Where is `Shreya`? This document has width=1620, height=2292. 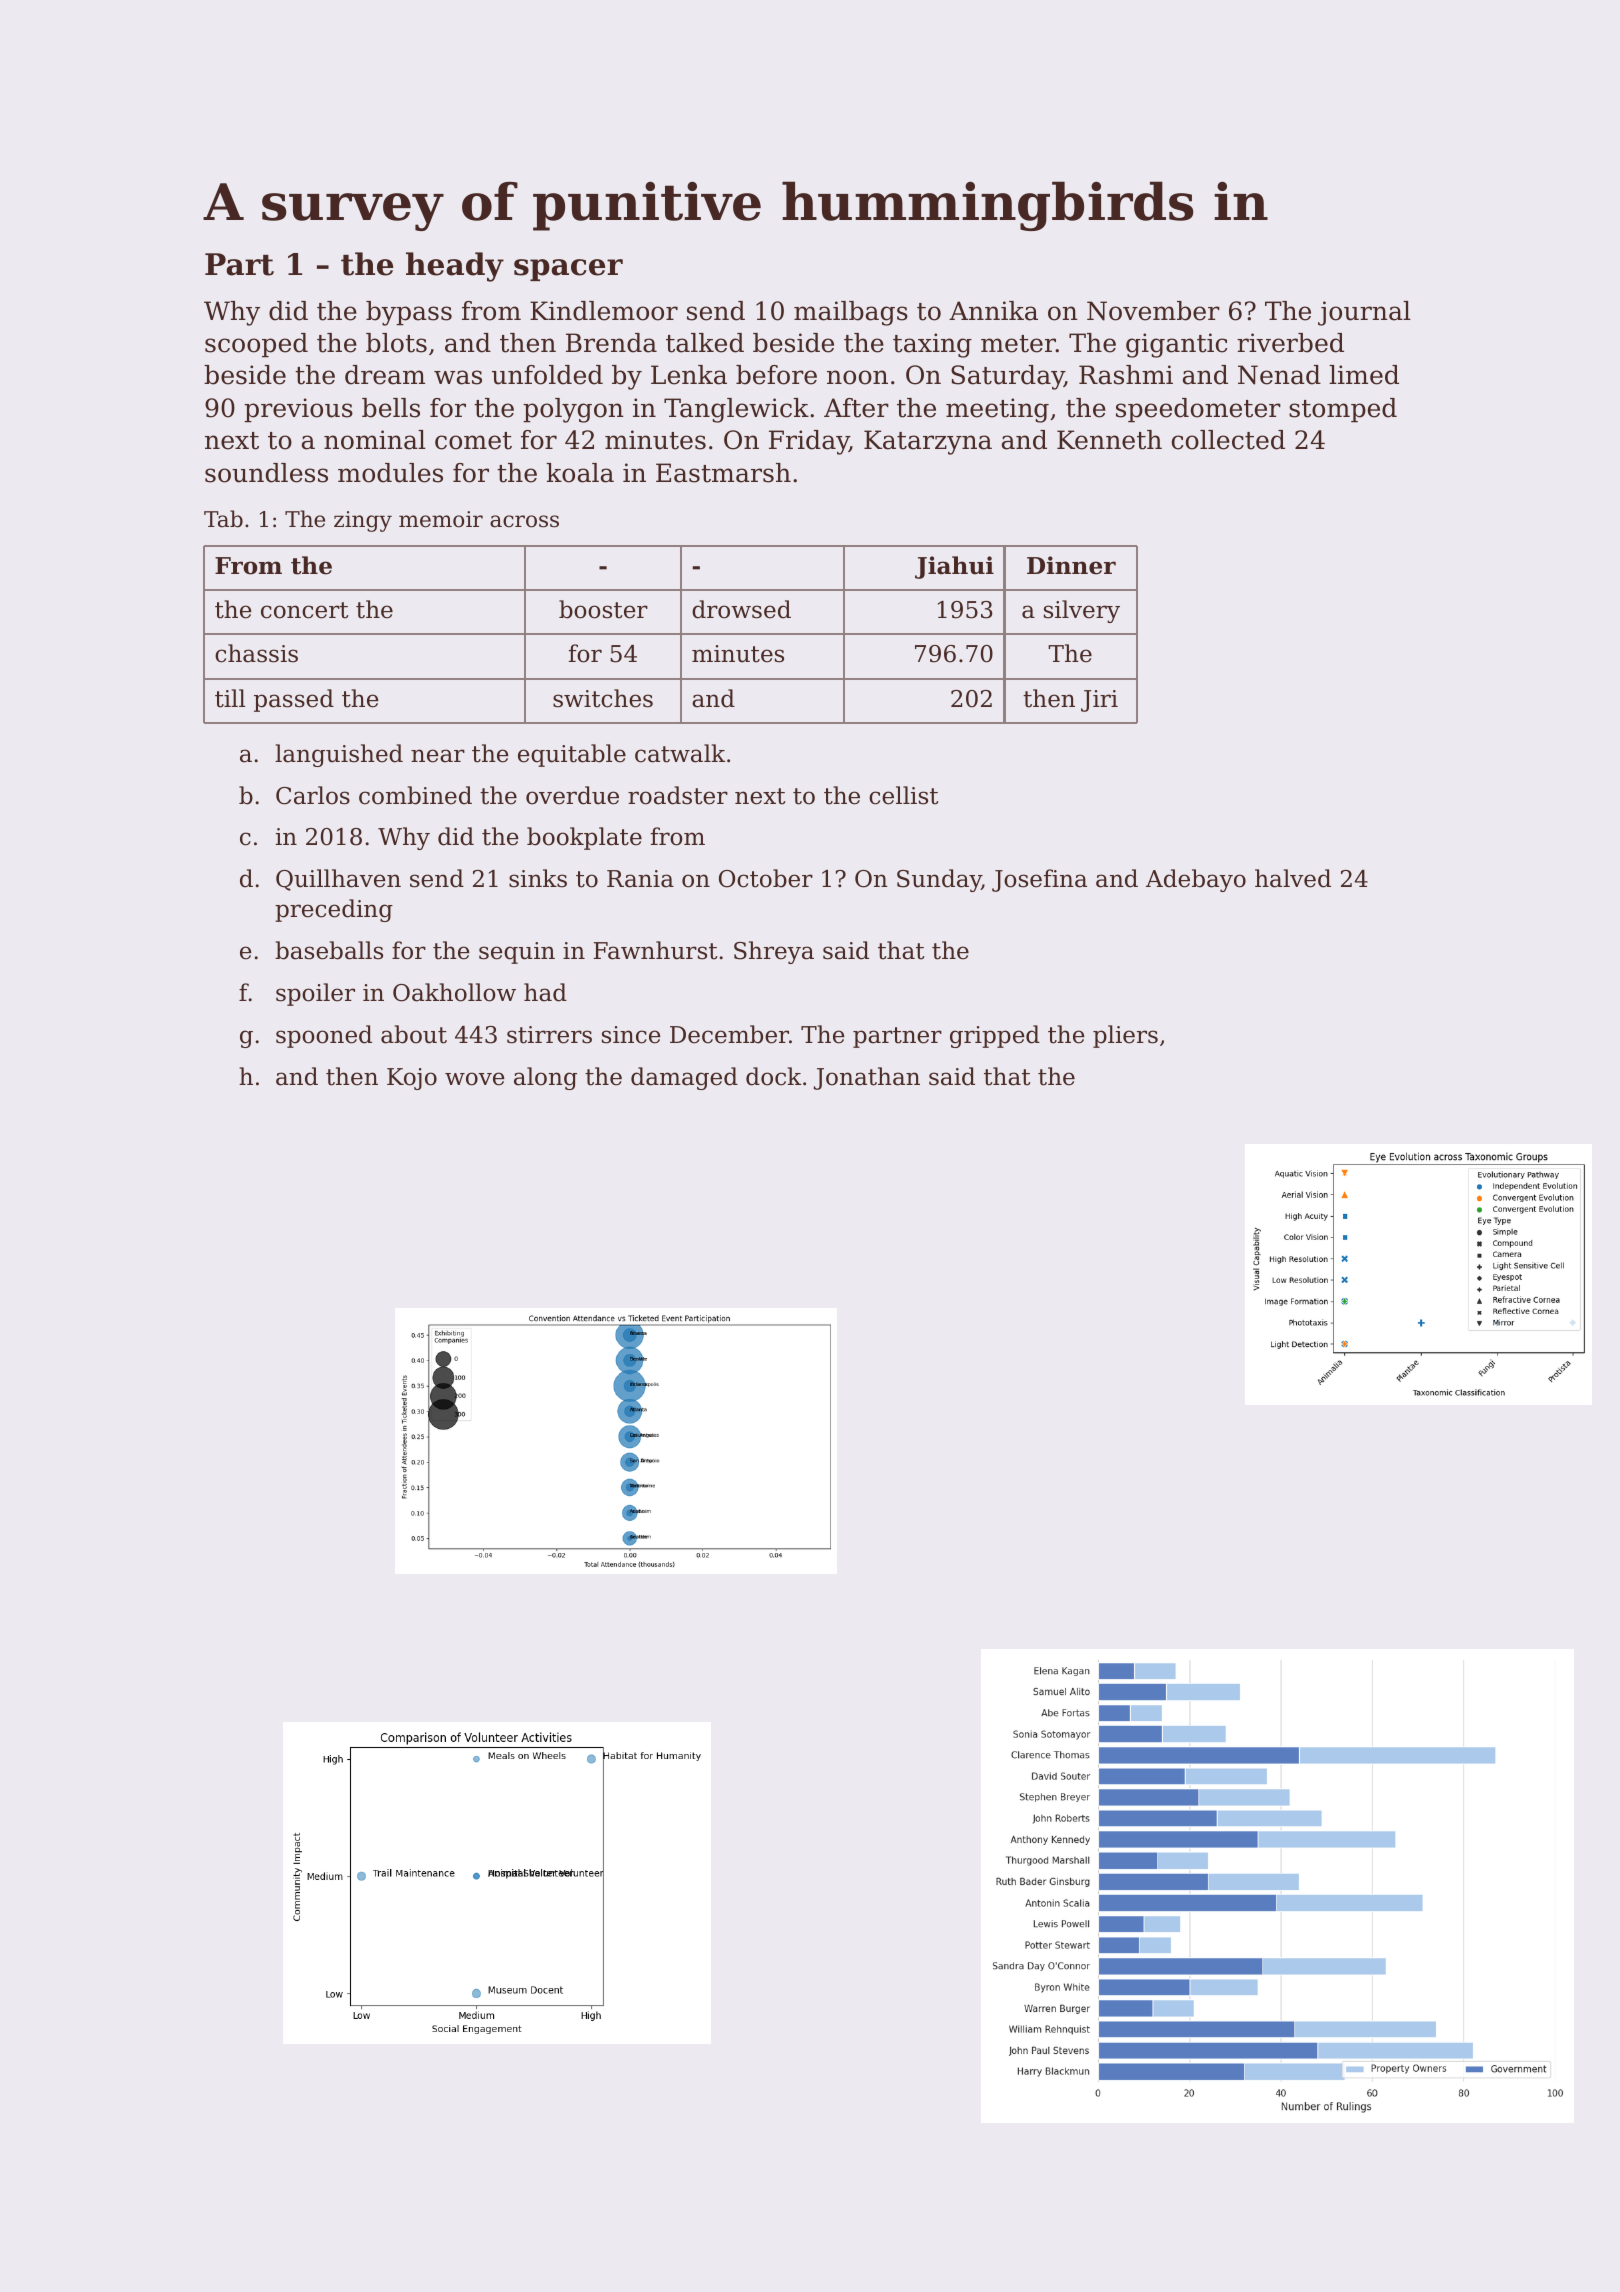
Shreya is located at coordinates (774, 952).
